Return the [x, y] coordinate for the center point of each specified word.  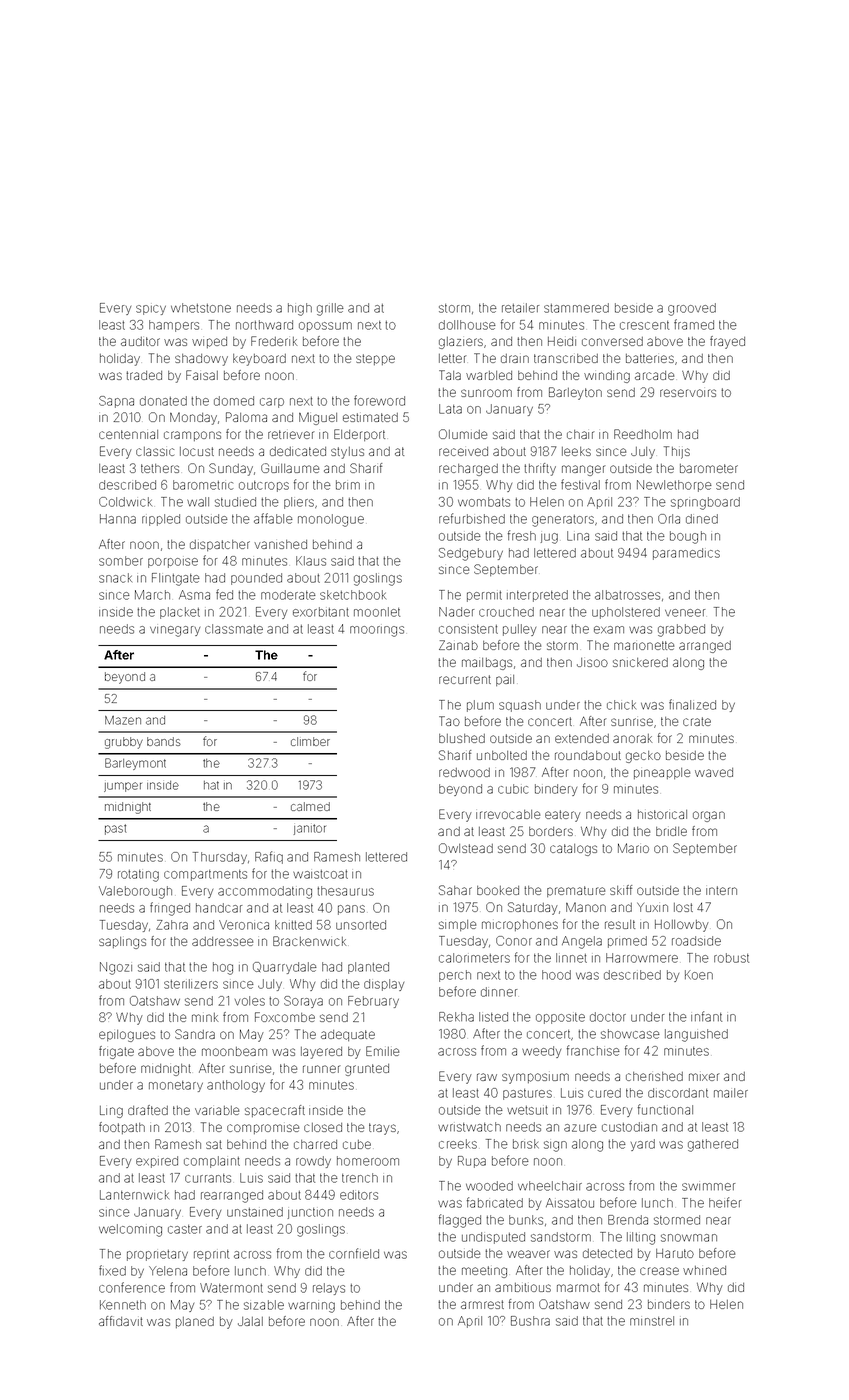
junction [310, 1213]
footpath [122, 1128]
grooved [692, 309]
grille [330, 309]
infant [706, 1016]
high [300, 309]
